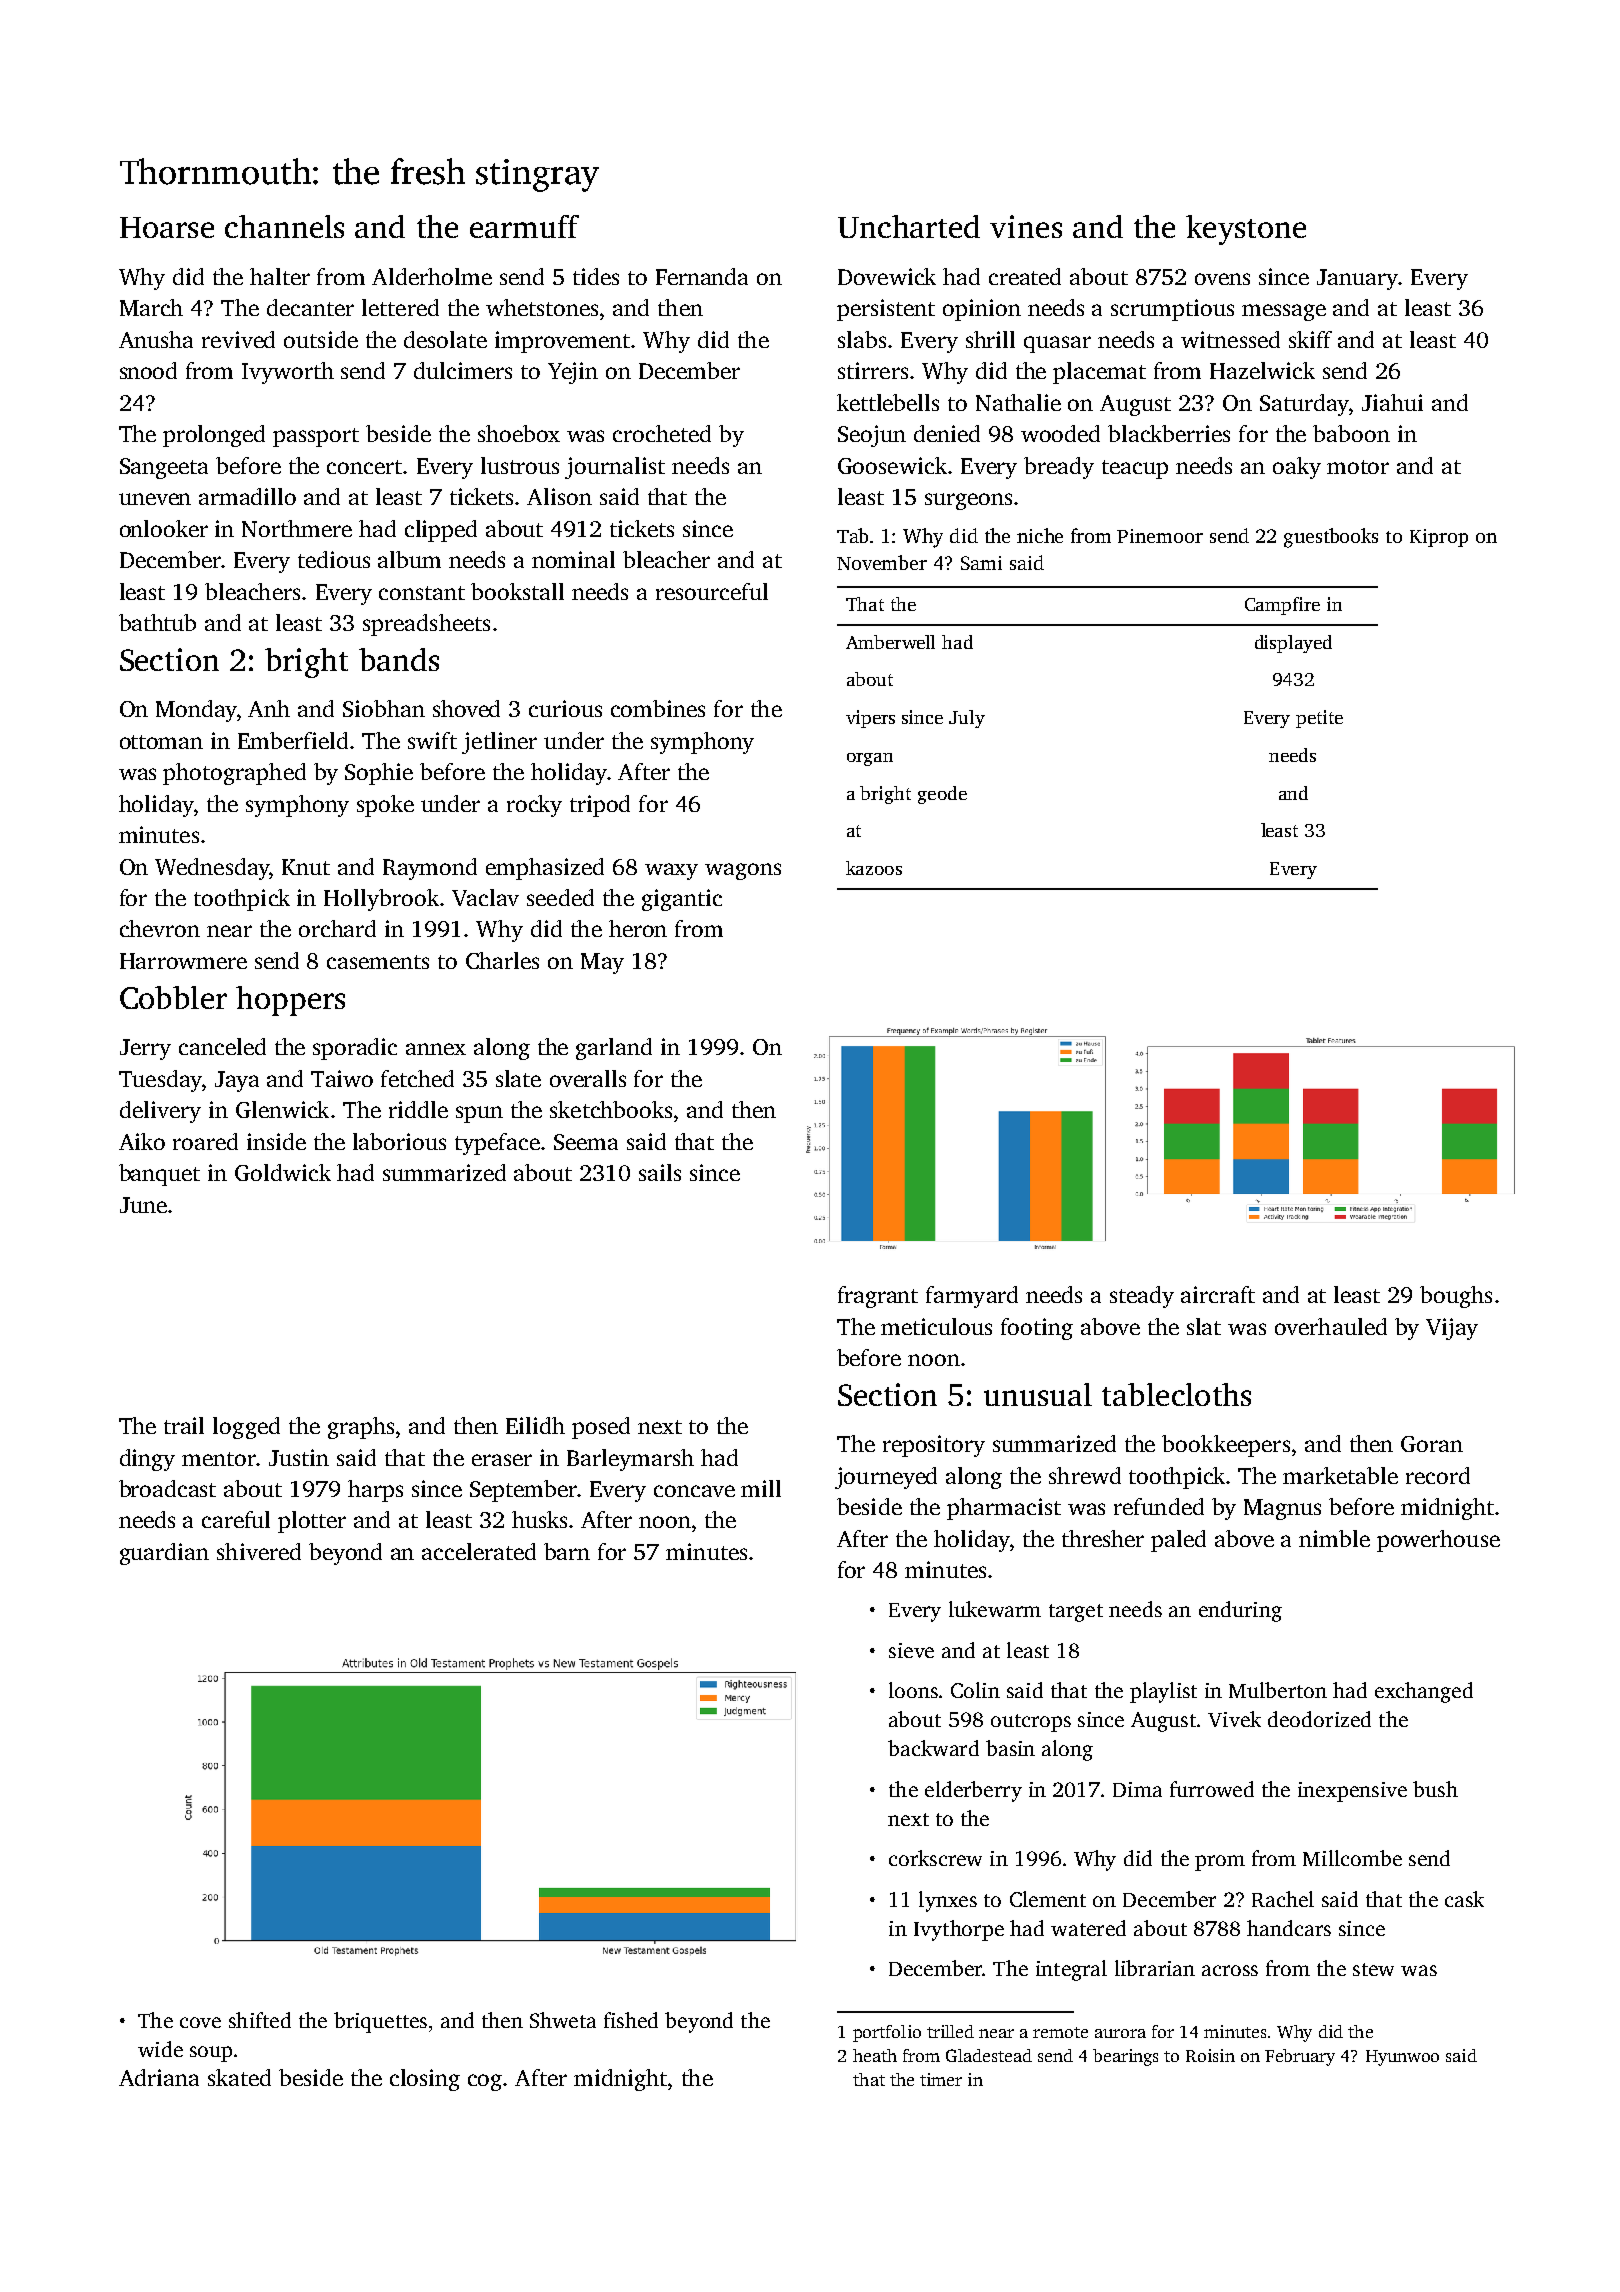 The width and height of the document is (1620, 2292). What do you see at coordinates (159, 2077) in the document?
I see `Adriana` at bounding box center [159, 2077].
